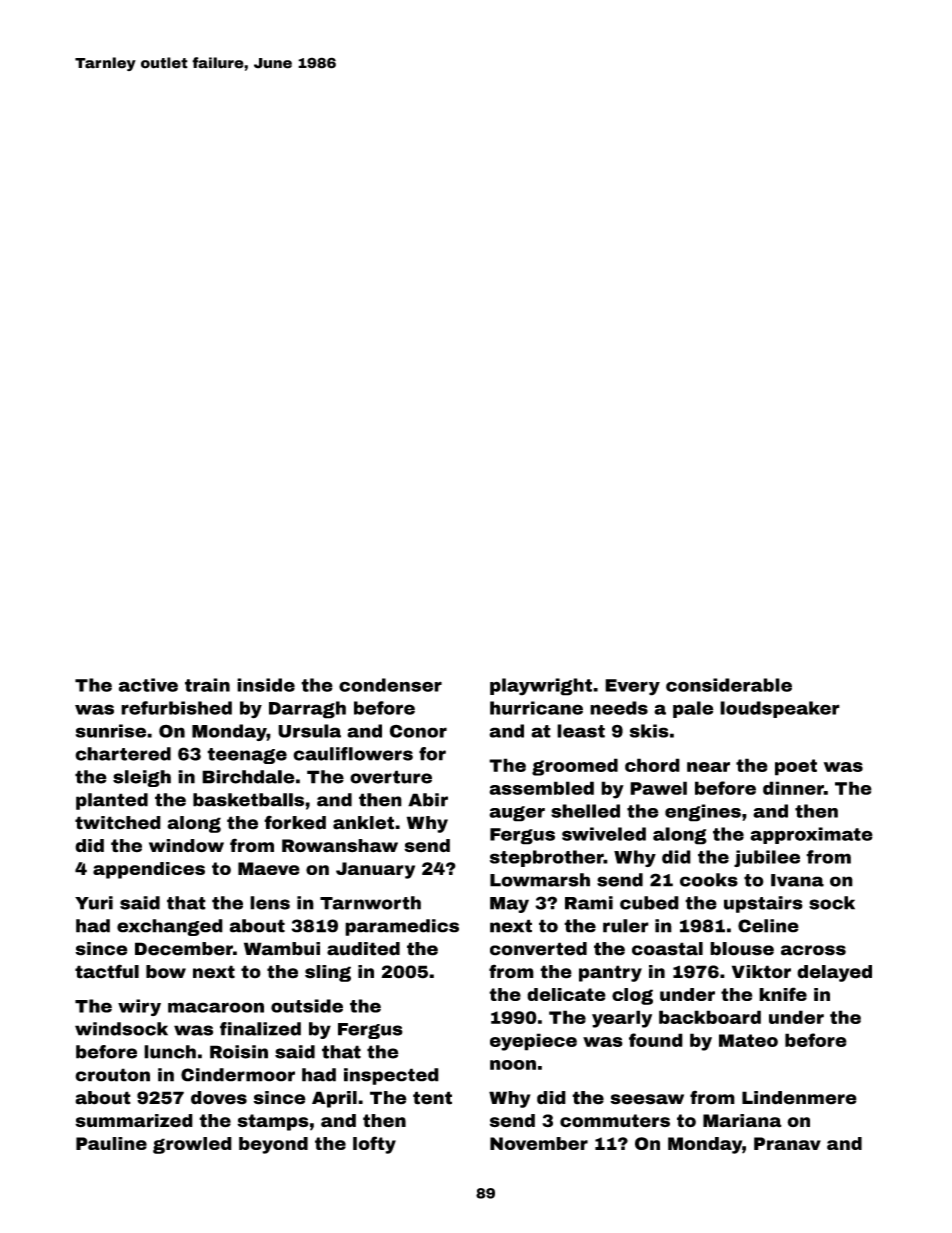 Image resolution: width=952 pixels, height=1233 pixels. What do you see at coordinates (533, 1042) in the image?
I see `eyepiece` at bounding box center [533, 1042].
